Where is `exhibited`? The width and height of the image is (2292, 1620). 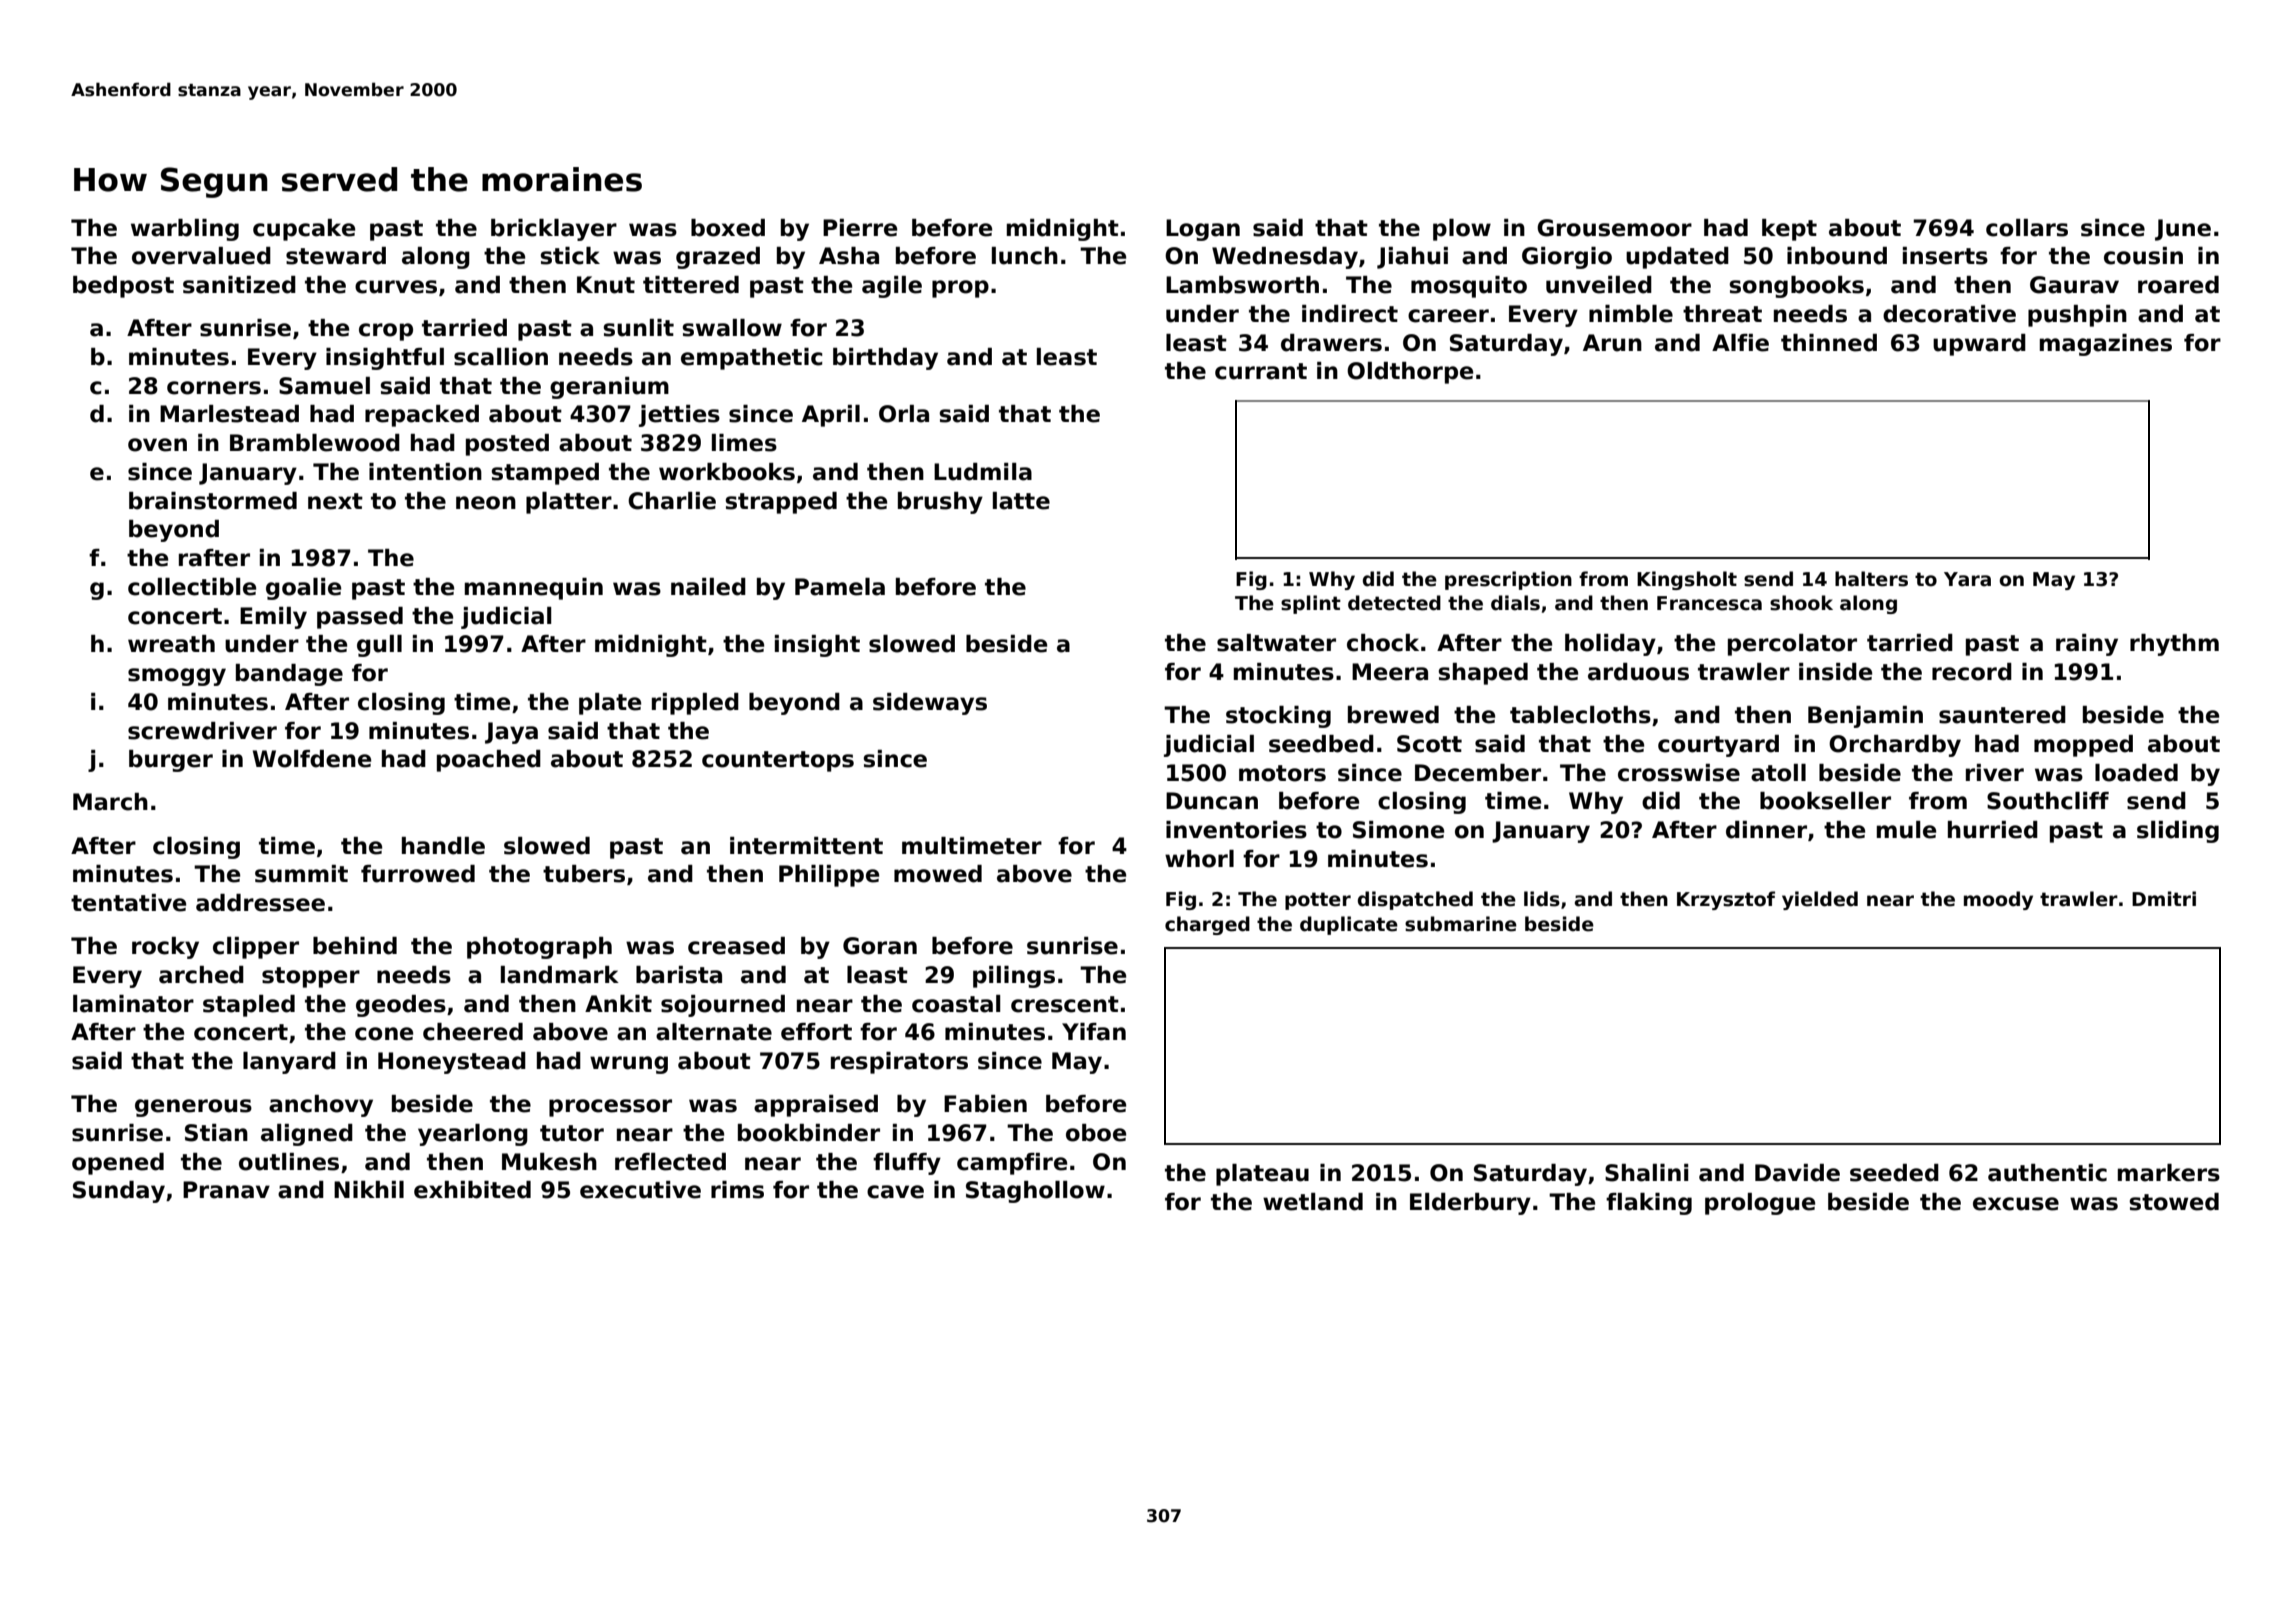 exhibited is located at coordinates (472, 1190).
